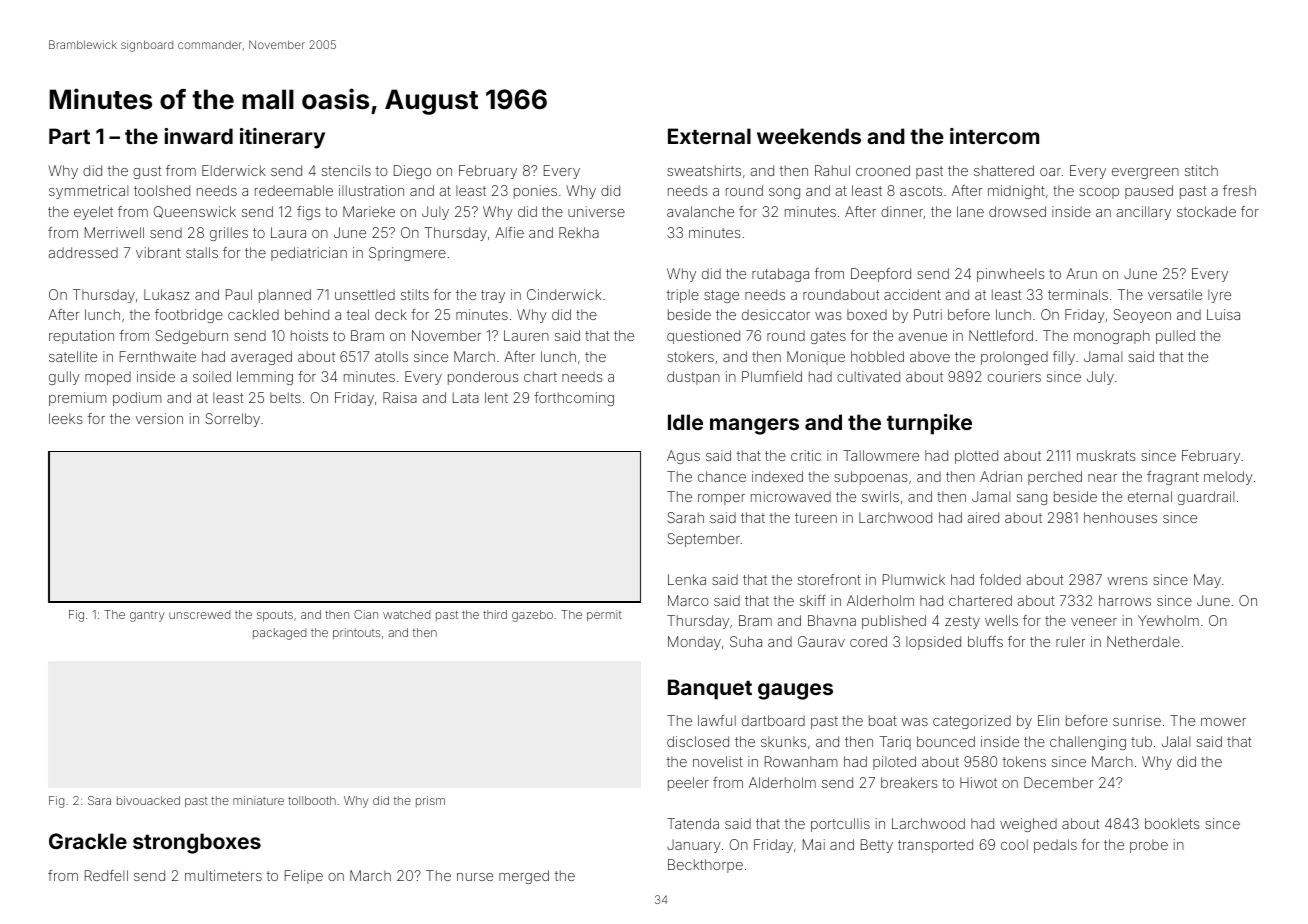  I want to click on weighed, so click(1028, 825).
